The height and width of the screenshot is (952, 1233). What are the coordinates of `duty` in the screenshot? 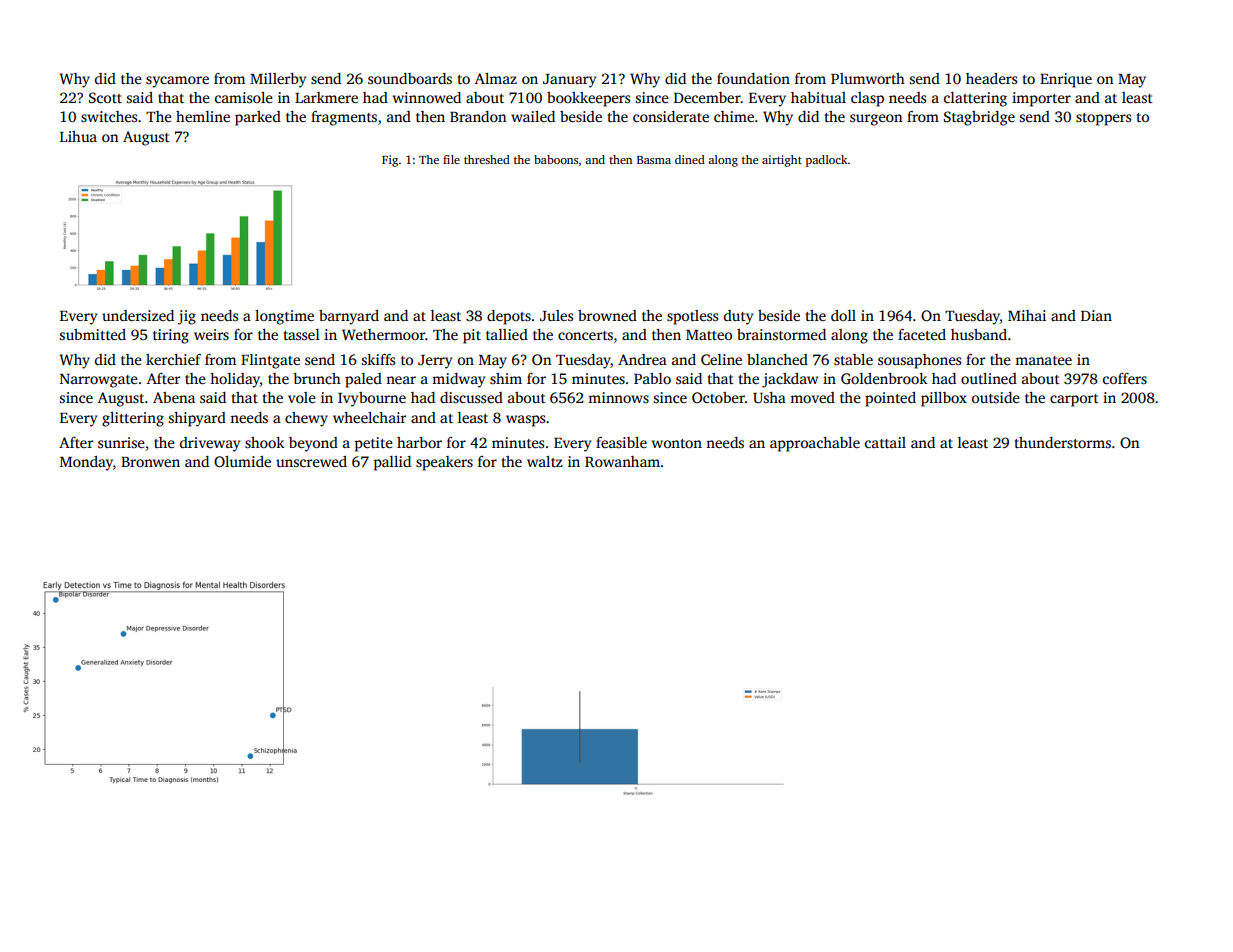 It's located at (738, 317).
